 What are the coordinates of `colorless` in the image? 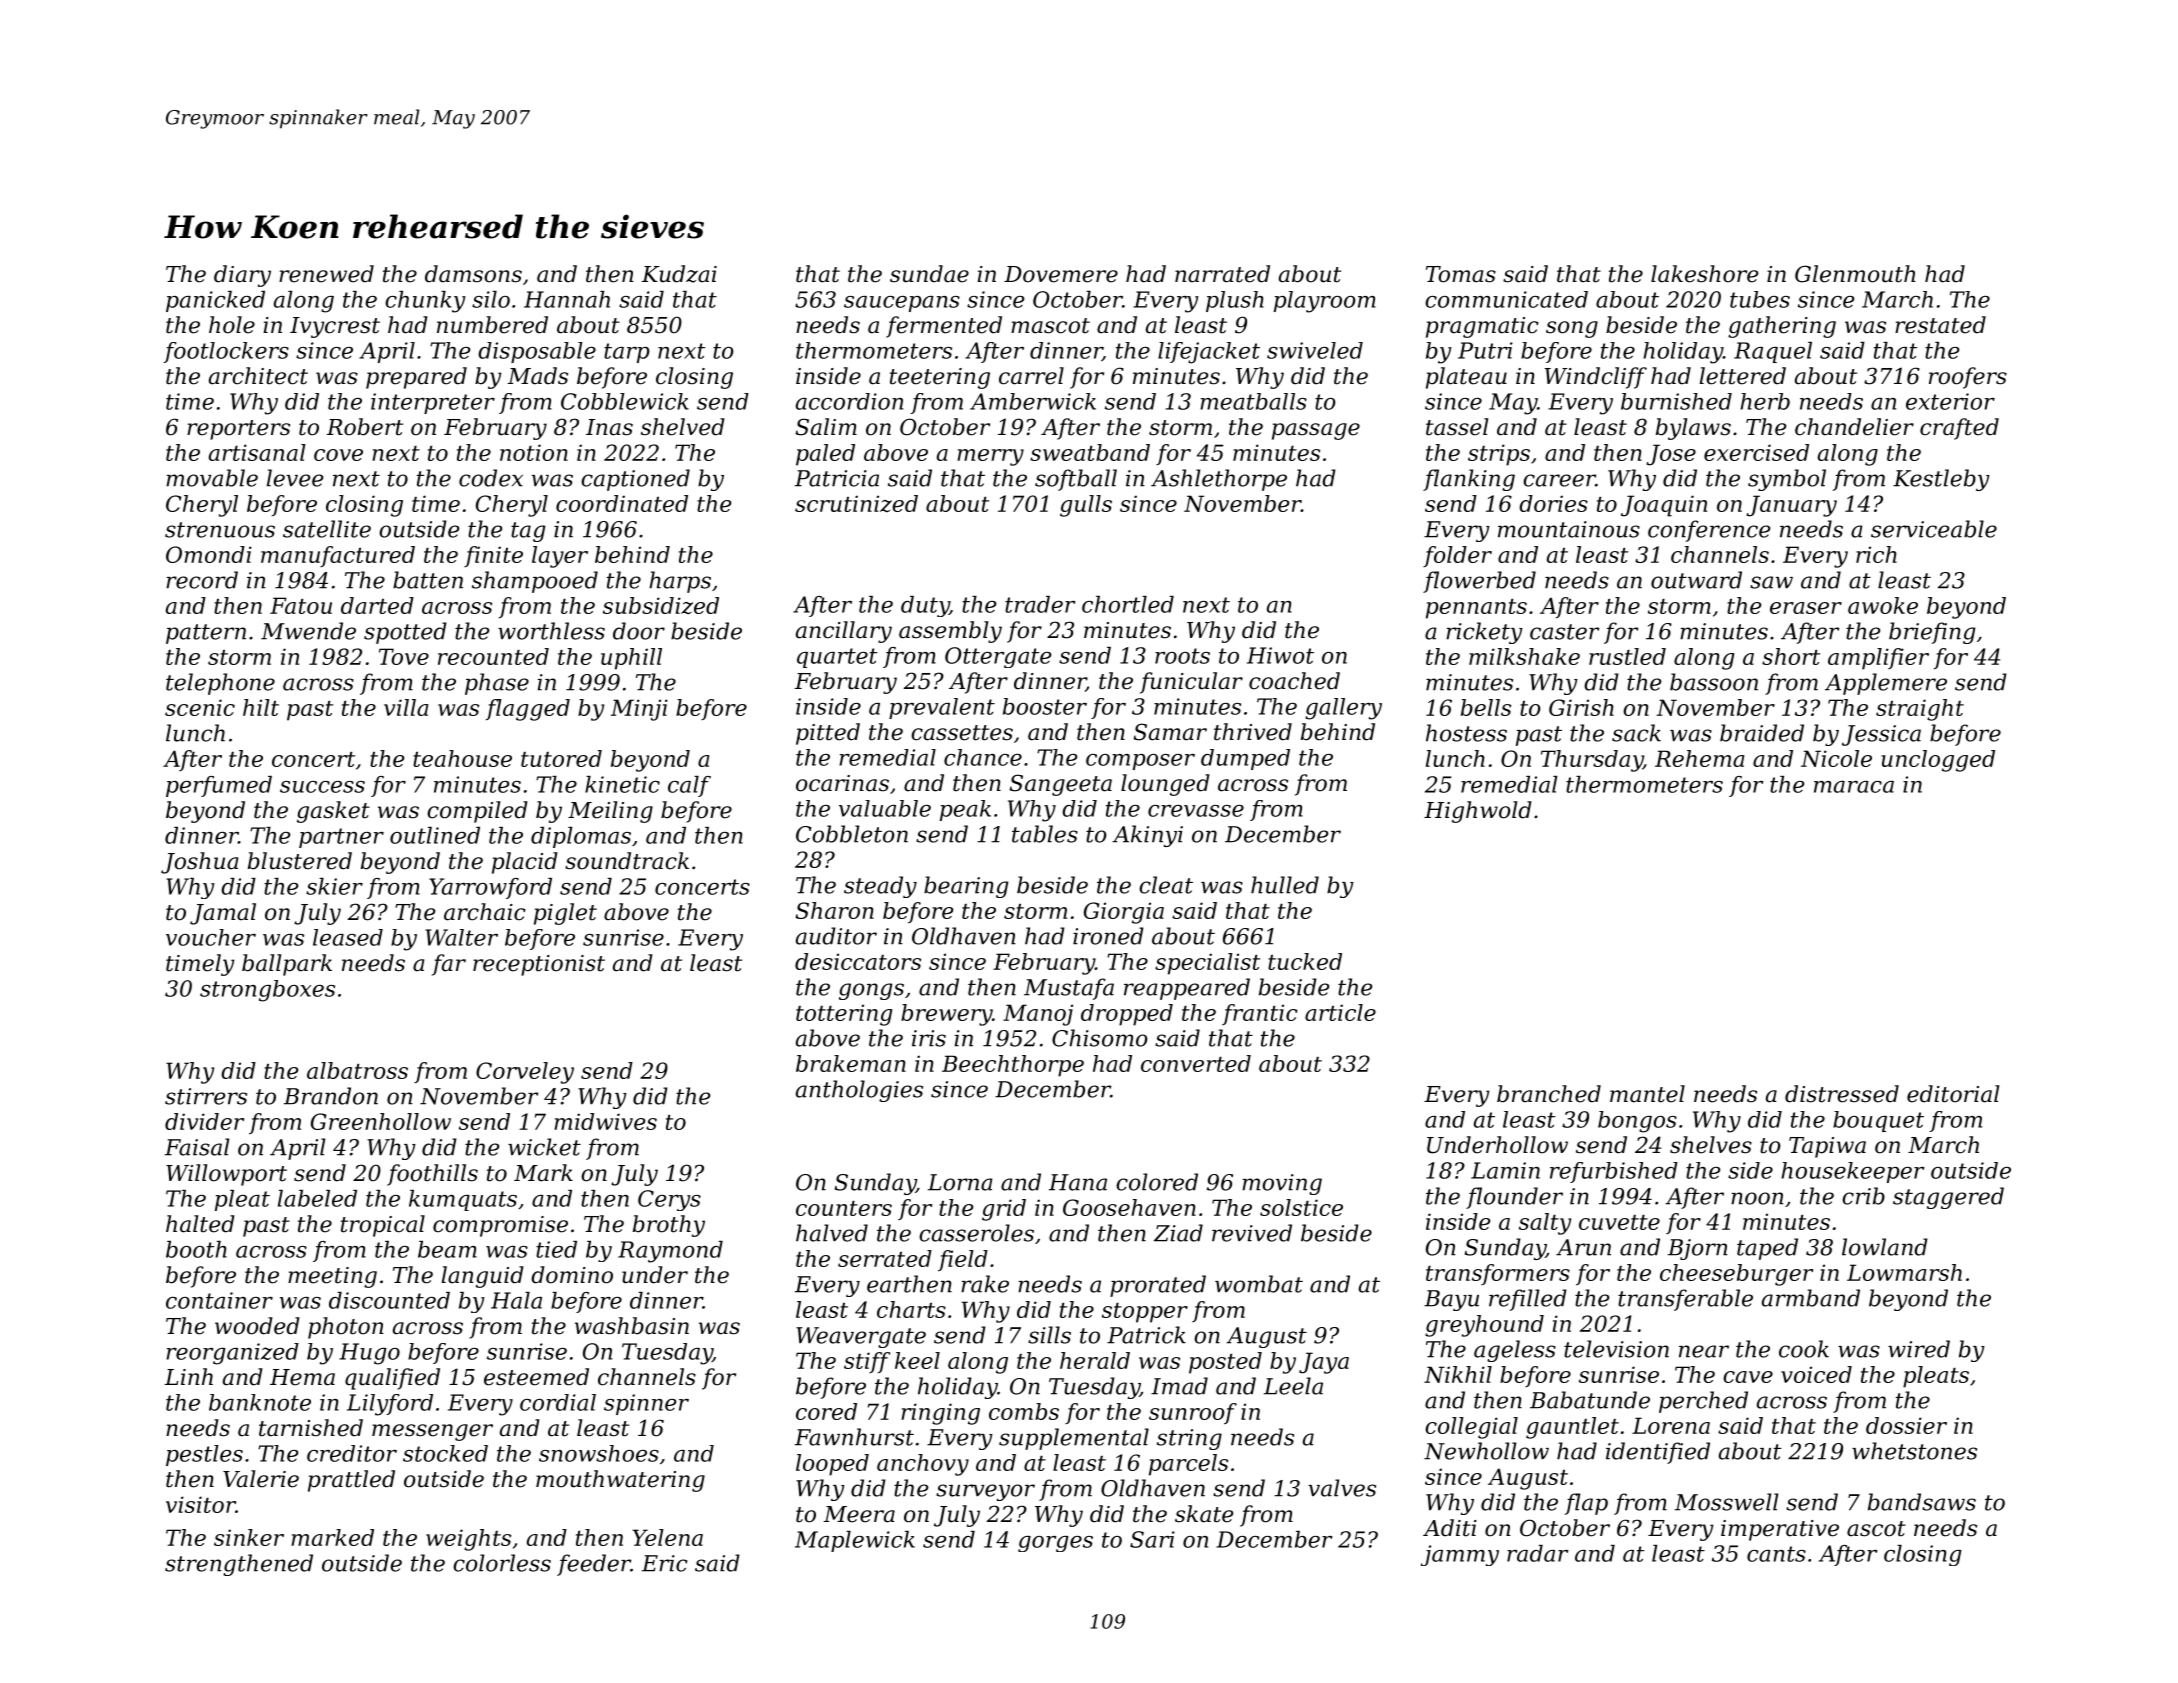 It's located at (502, 1563).
